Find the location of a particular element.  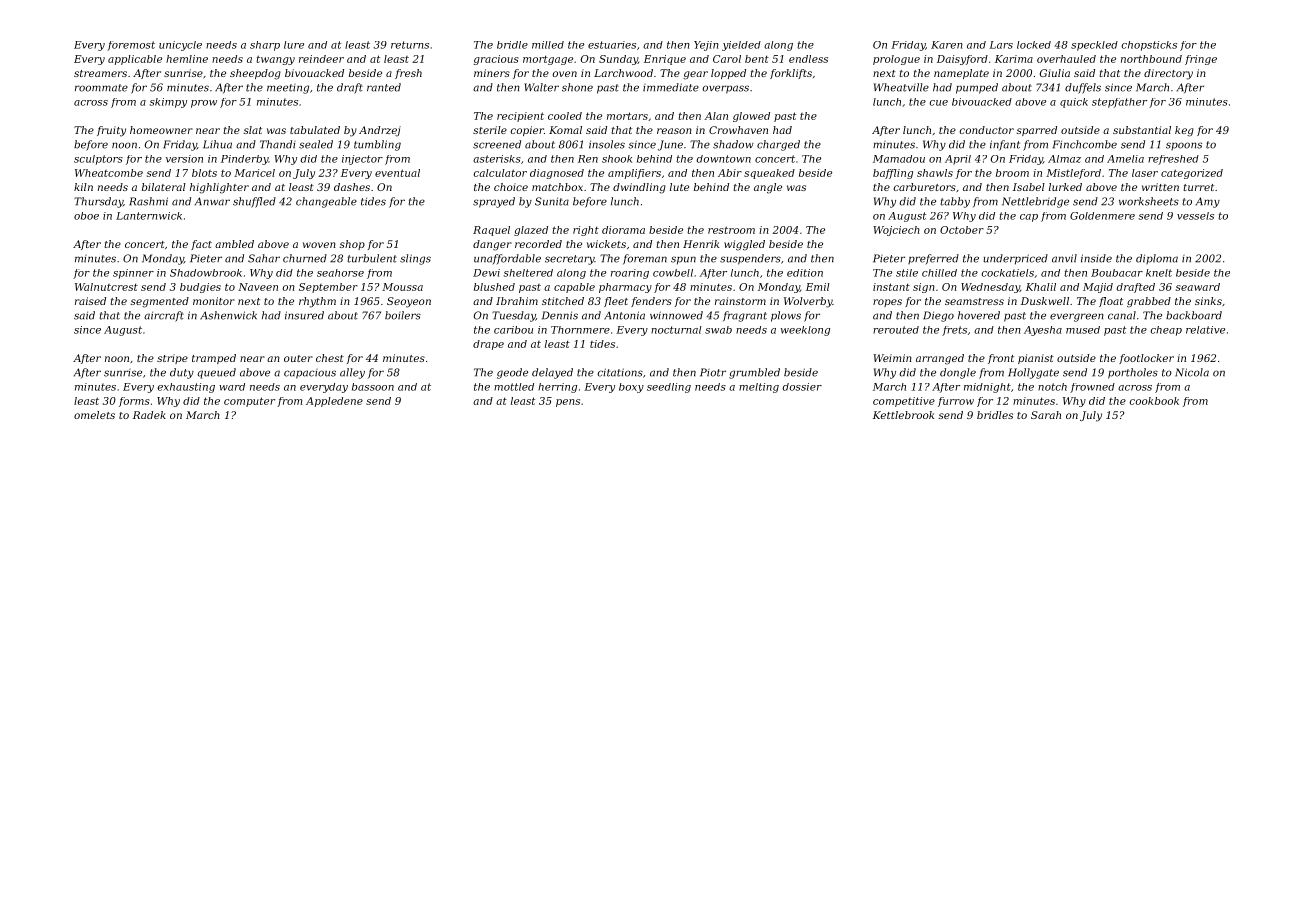

calculator is located at coordinates (500, 173).
